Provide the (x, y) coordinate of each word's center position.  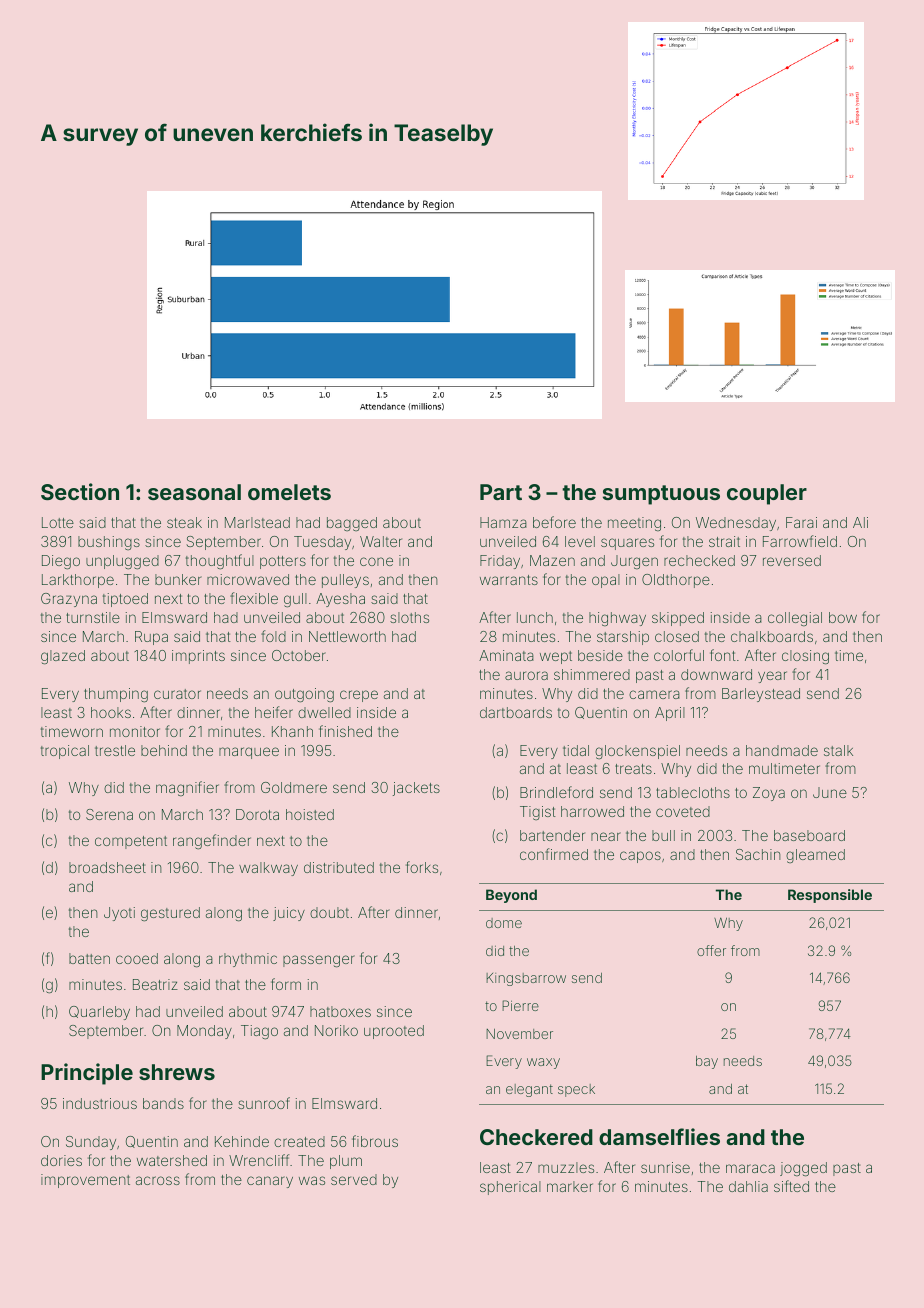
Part (501, 492)
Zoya (769, 794)
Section (80, 491)
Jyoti (119, 914)
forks (422, 867)
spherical (510, 1188)
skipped (678, 619)
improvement (85, 1181)
